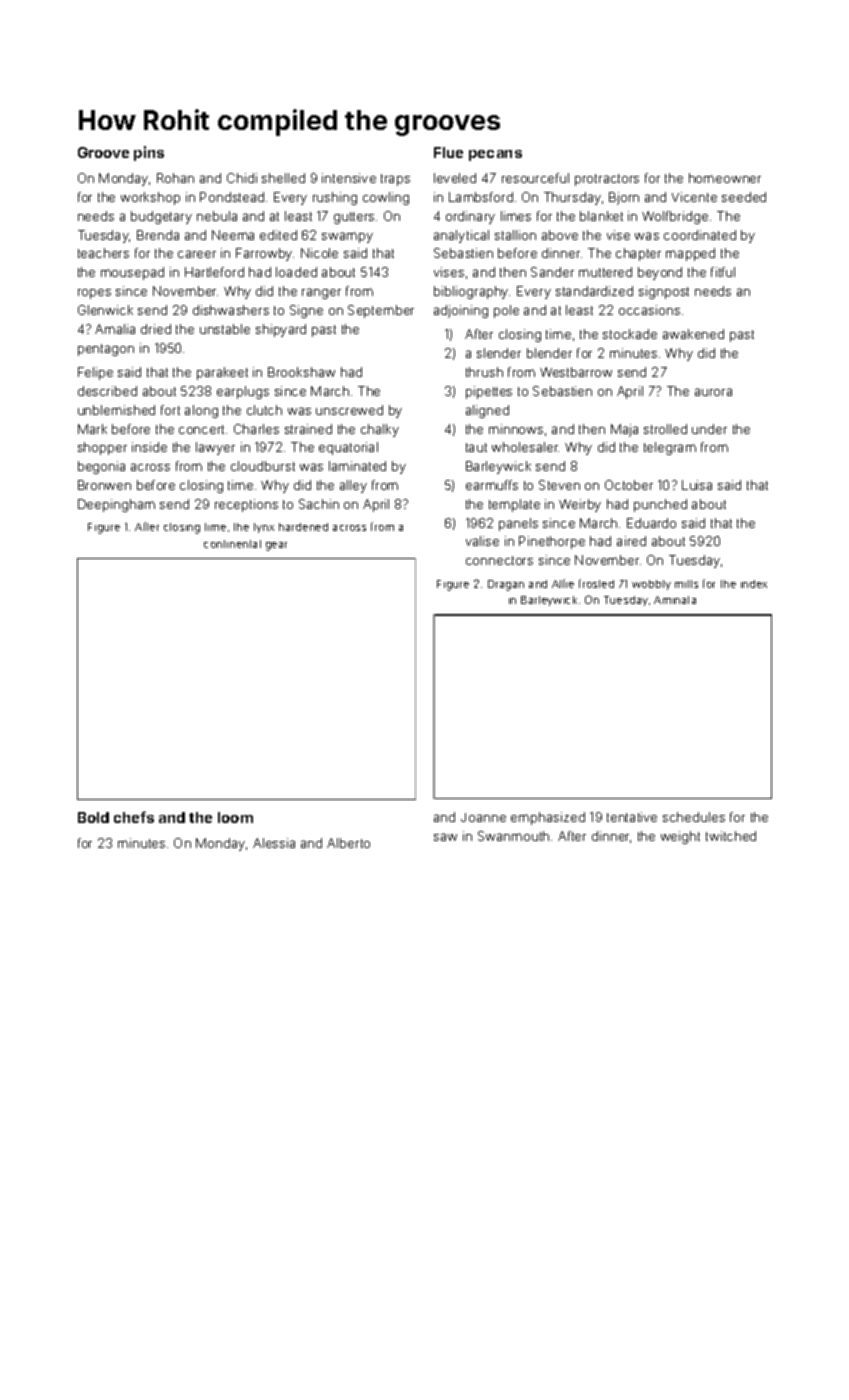 The image size is (849, 1400). I want to click on pole, so click(506, 311).
